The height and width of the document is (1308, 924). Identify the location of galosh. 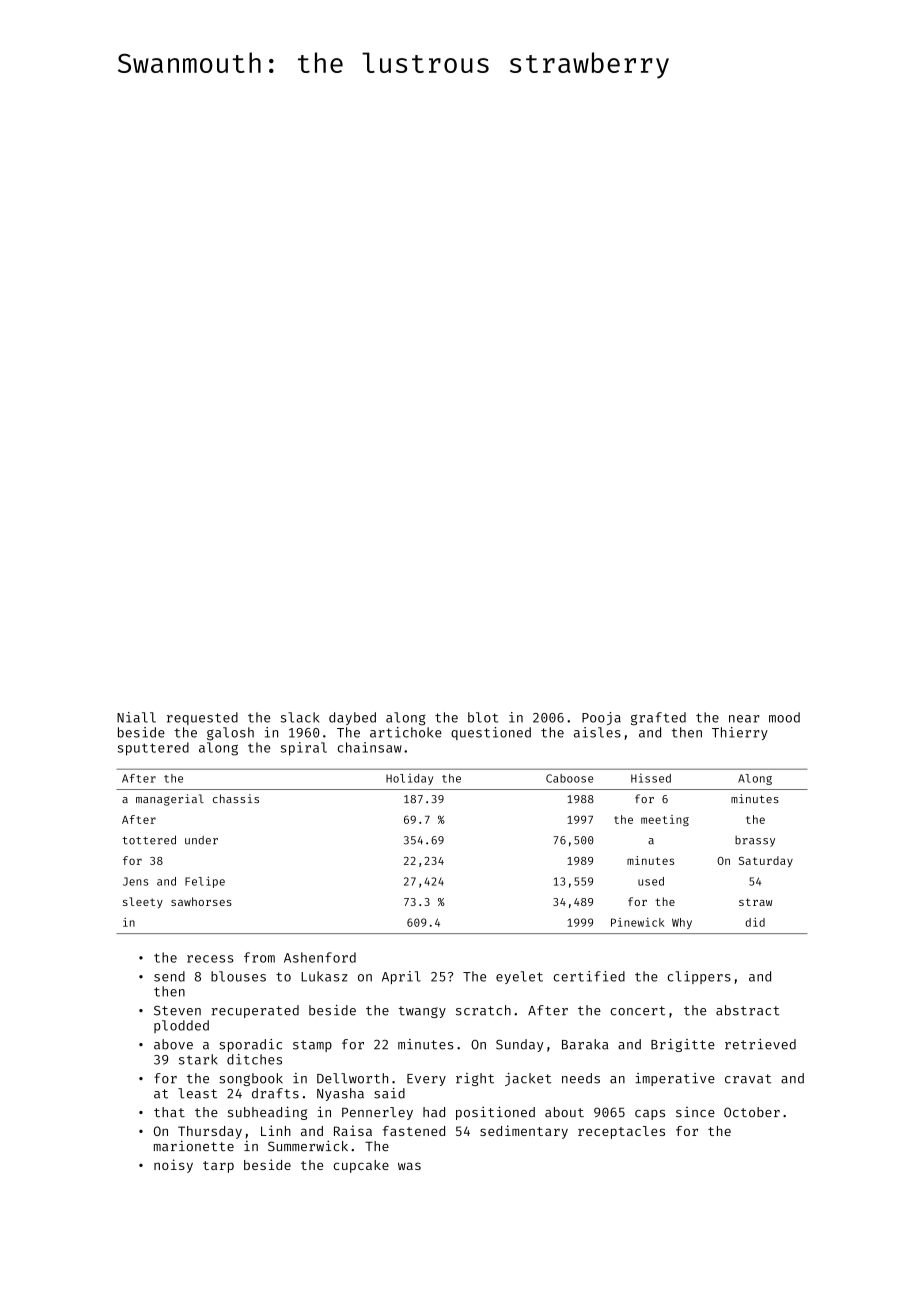
(230, 733).
